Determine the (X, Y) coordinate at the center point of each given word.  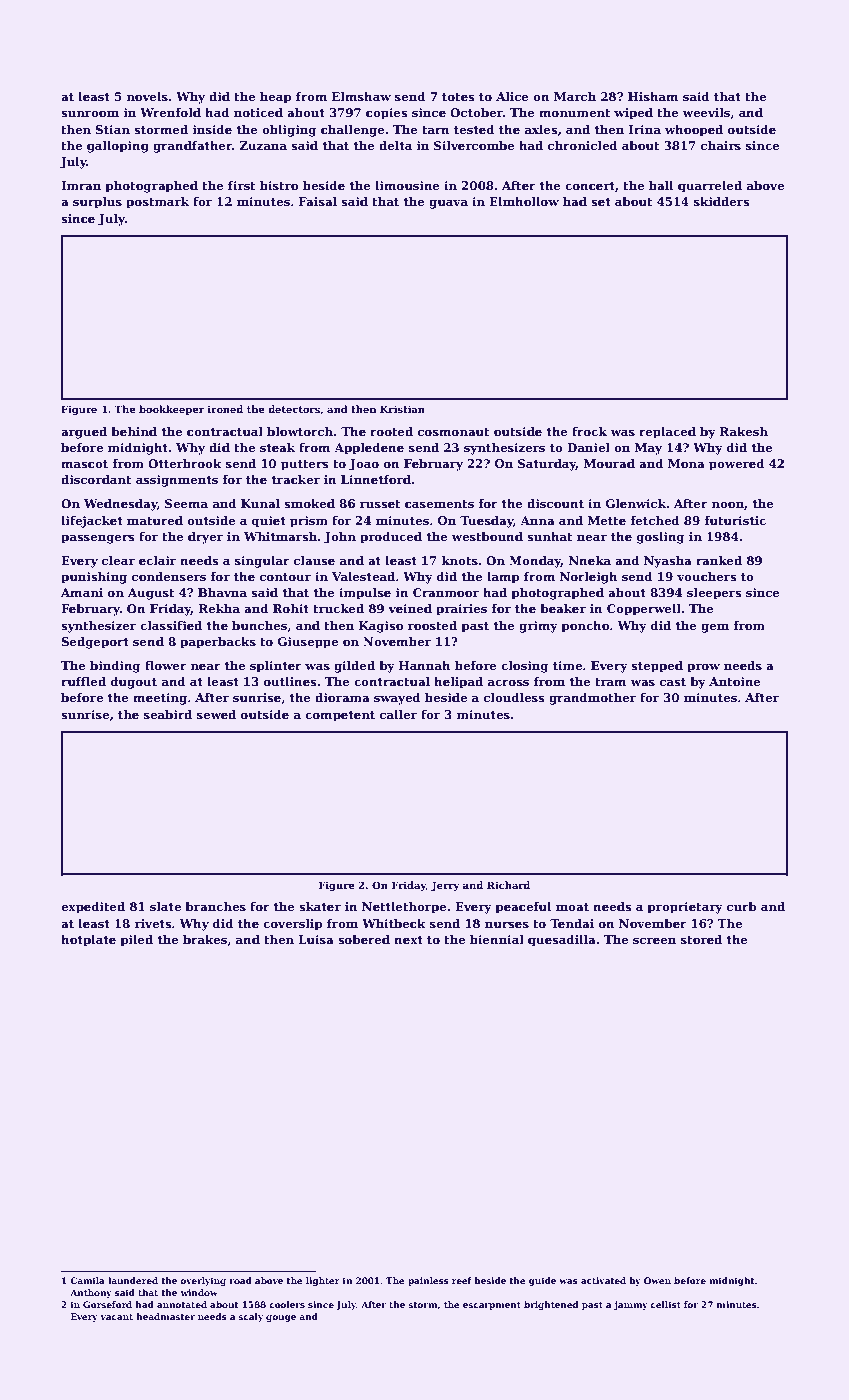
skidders (721, 201)
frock (589, 431)
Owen (657, 1280)
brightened (551, 1305)
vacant (116, 1317)
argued (84, 433)
